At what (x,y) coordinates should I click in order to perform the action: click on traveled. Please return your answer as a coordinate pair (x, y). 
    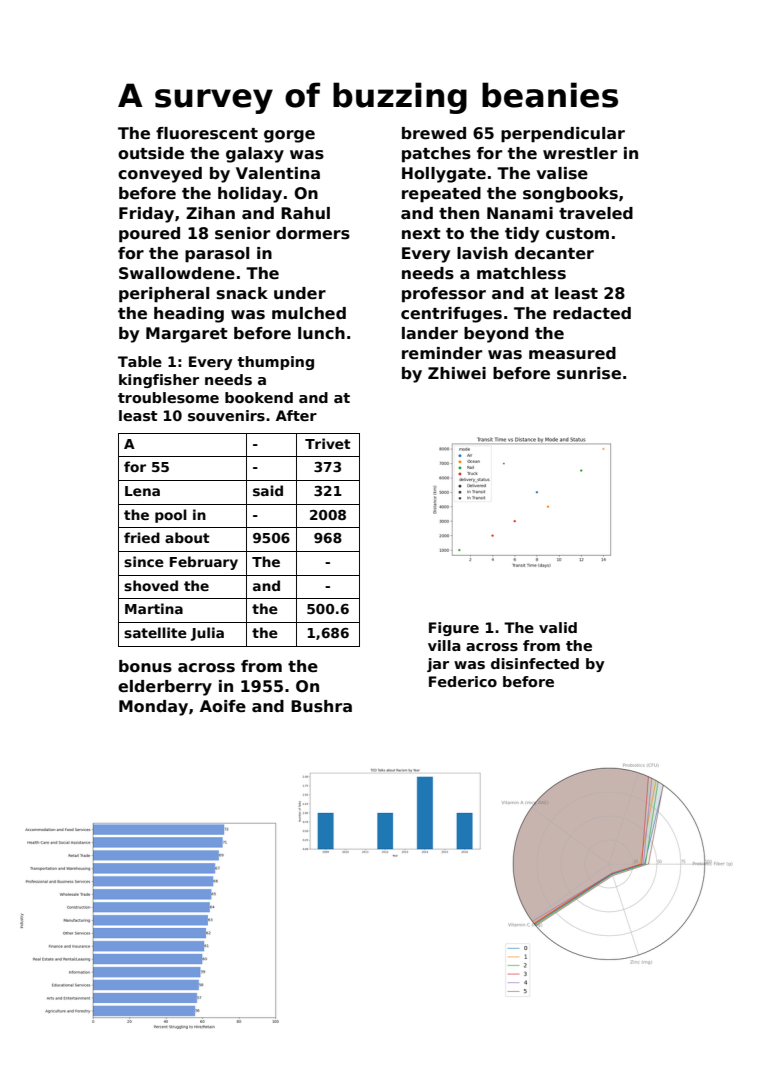
    Looking at the image, I should click on (596, 213).
